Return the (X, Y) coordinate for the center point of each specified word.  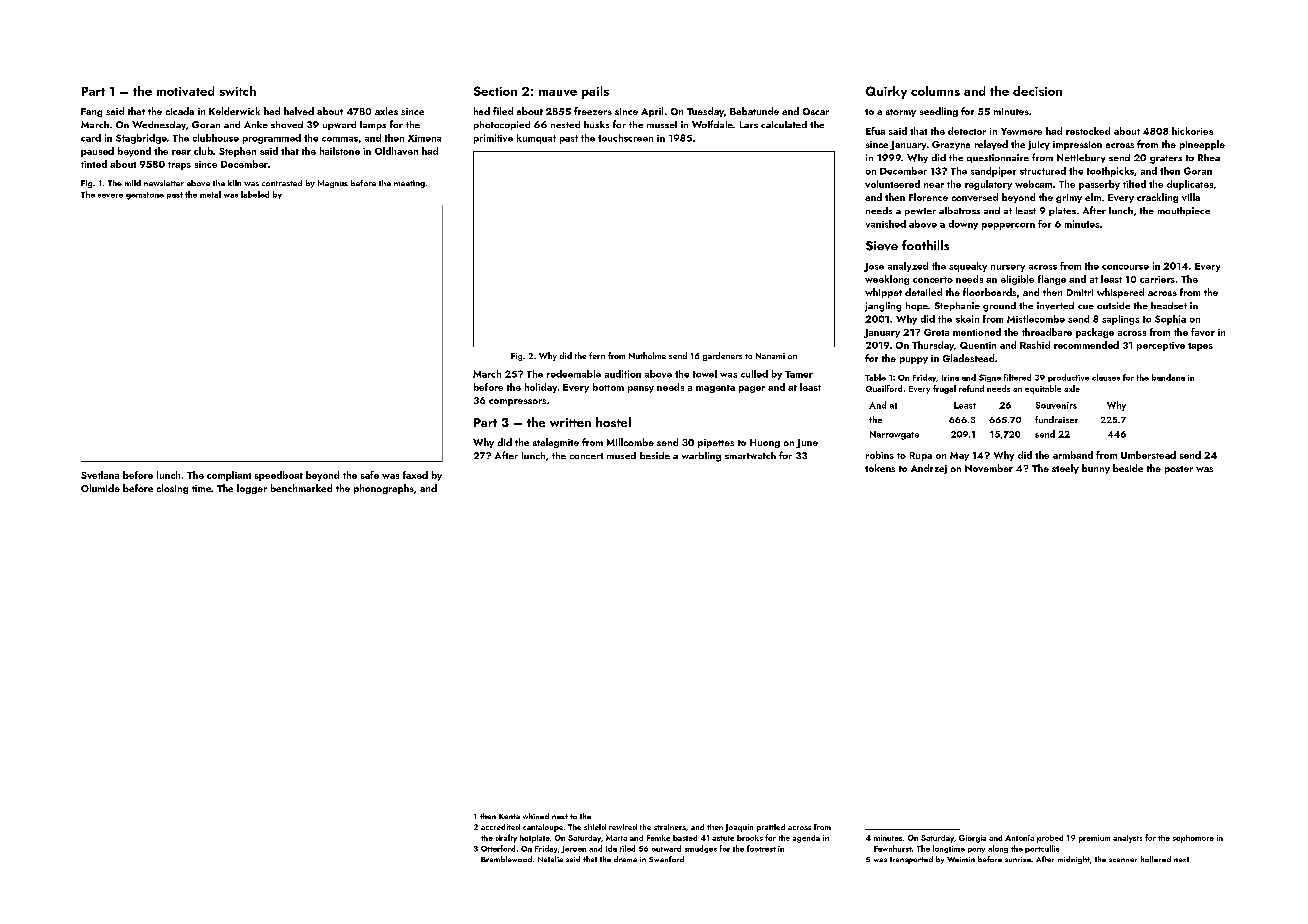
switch (238, 91)
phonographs (384, 489)
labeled (255, 194)
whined (536, 816)
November (989, 468)
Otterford (498, 848)
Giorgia (972, 839)
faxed (415, 475)
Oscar (816, 111)
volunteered (892, 184)
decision (1037, 91)
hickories (1192, 131)
